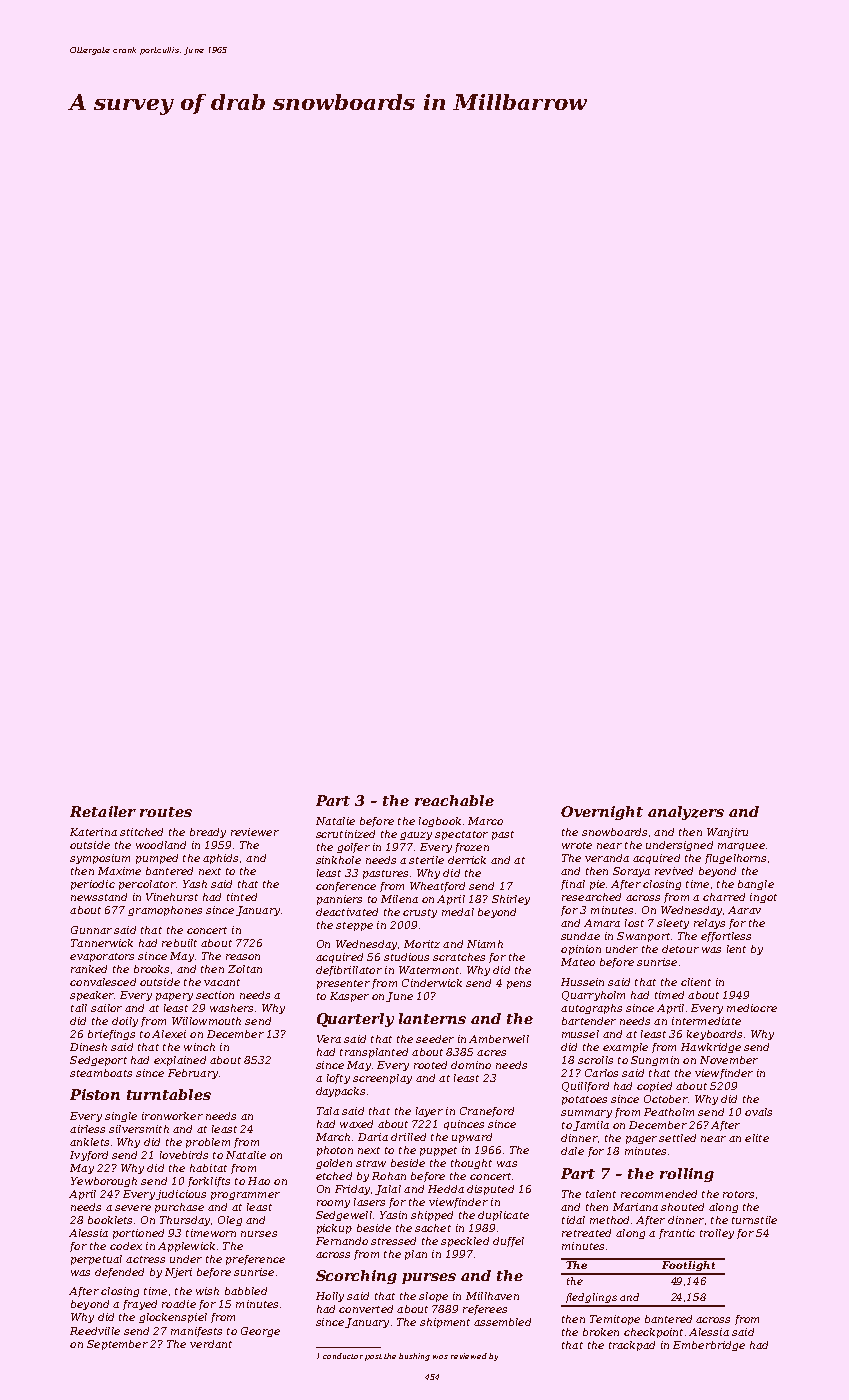 Image resolution: width=849 pixels, height=1400 pixels. What do you see at coordinates (87, 1129) in the page?
I see `airless` at bounding box center [87, 1129].
